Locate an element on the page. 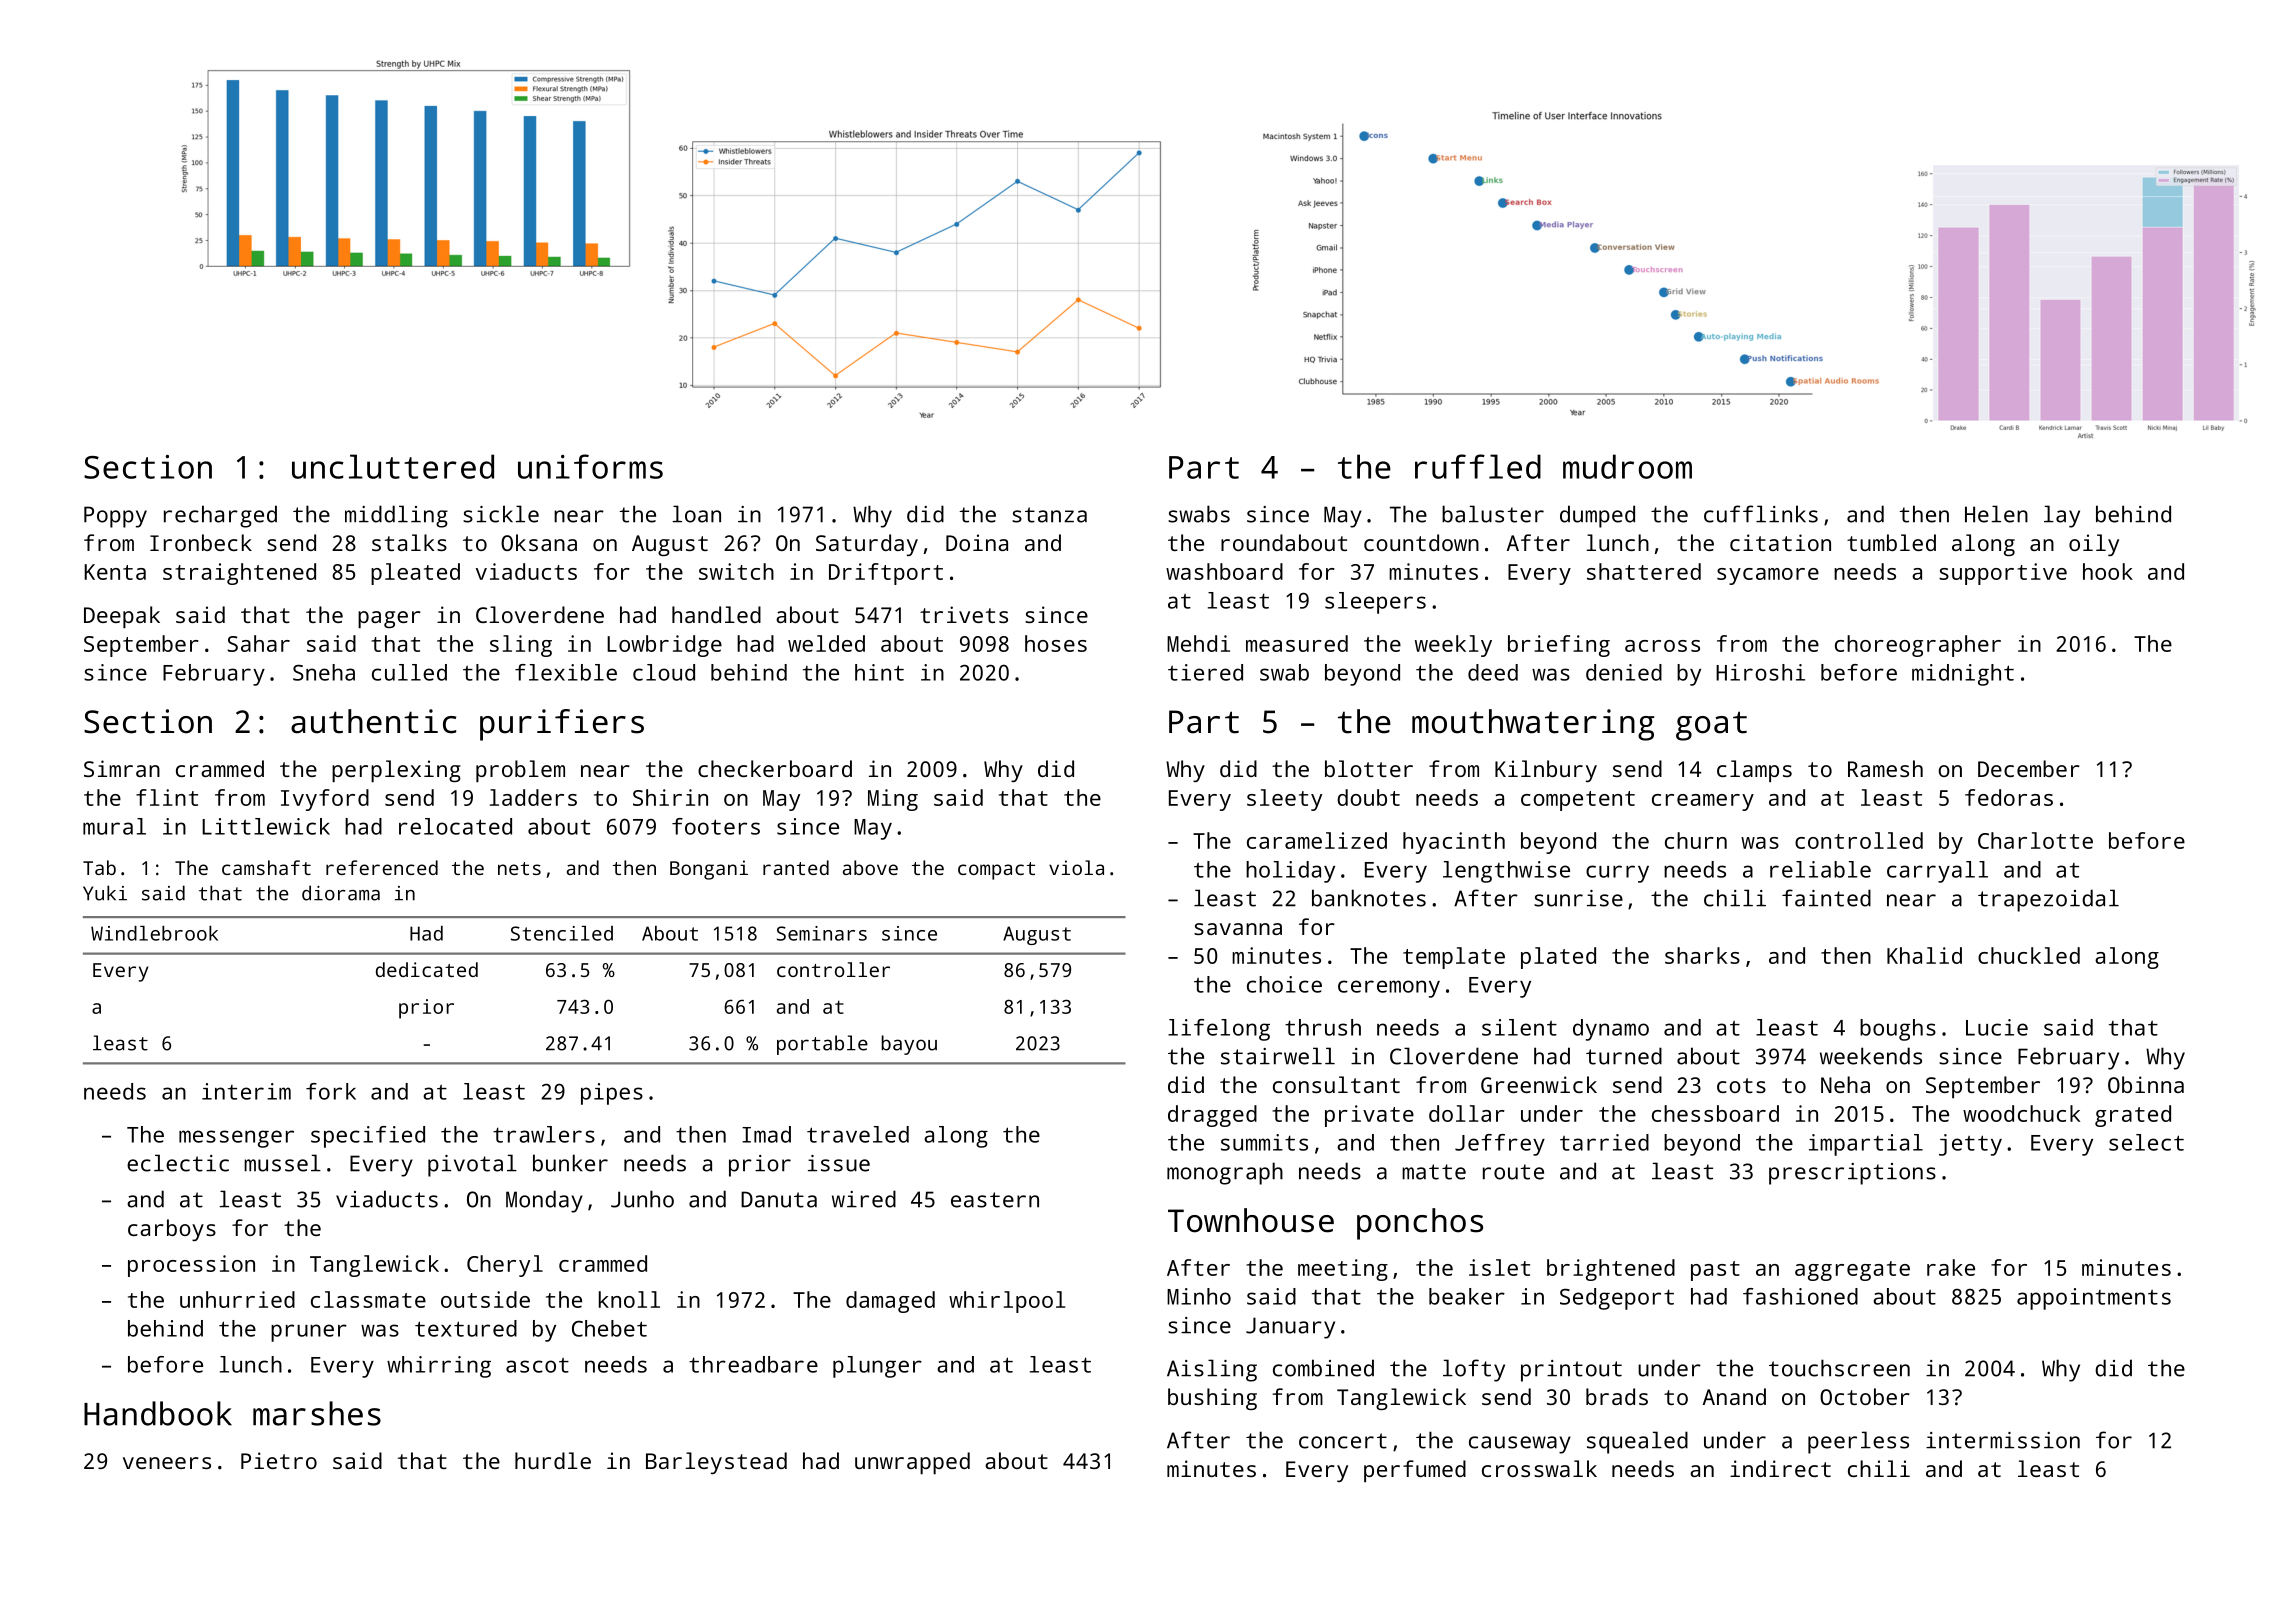 This document has height=1620, width=2292. blotter is located at coordinates (1369, 768).
